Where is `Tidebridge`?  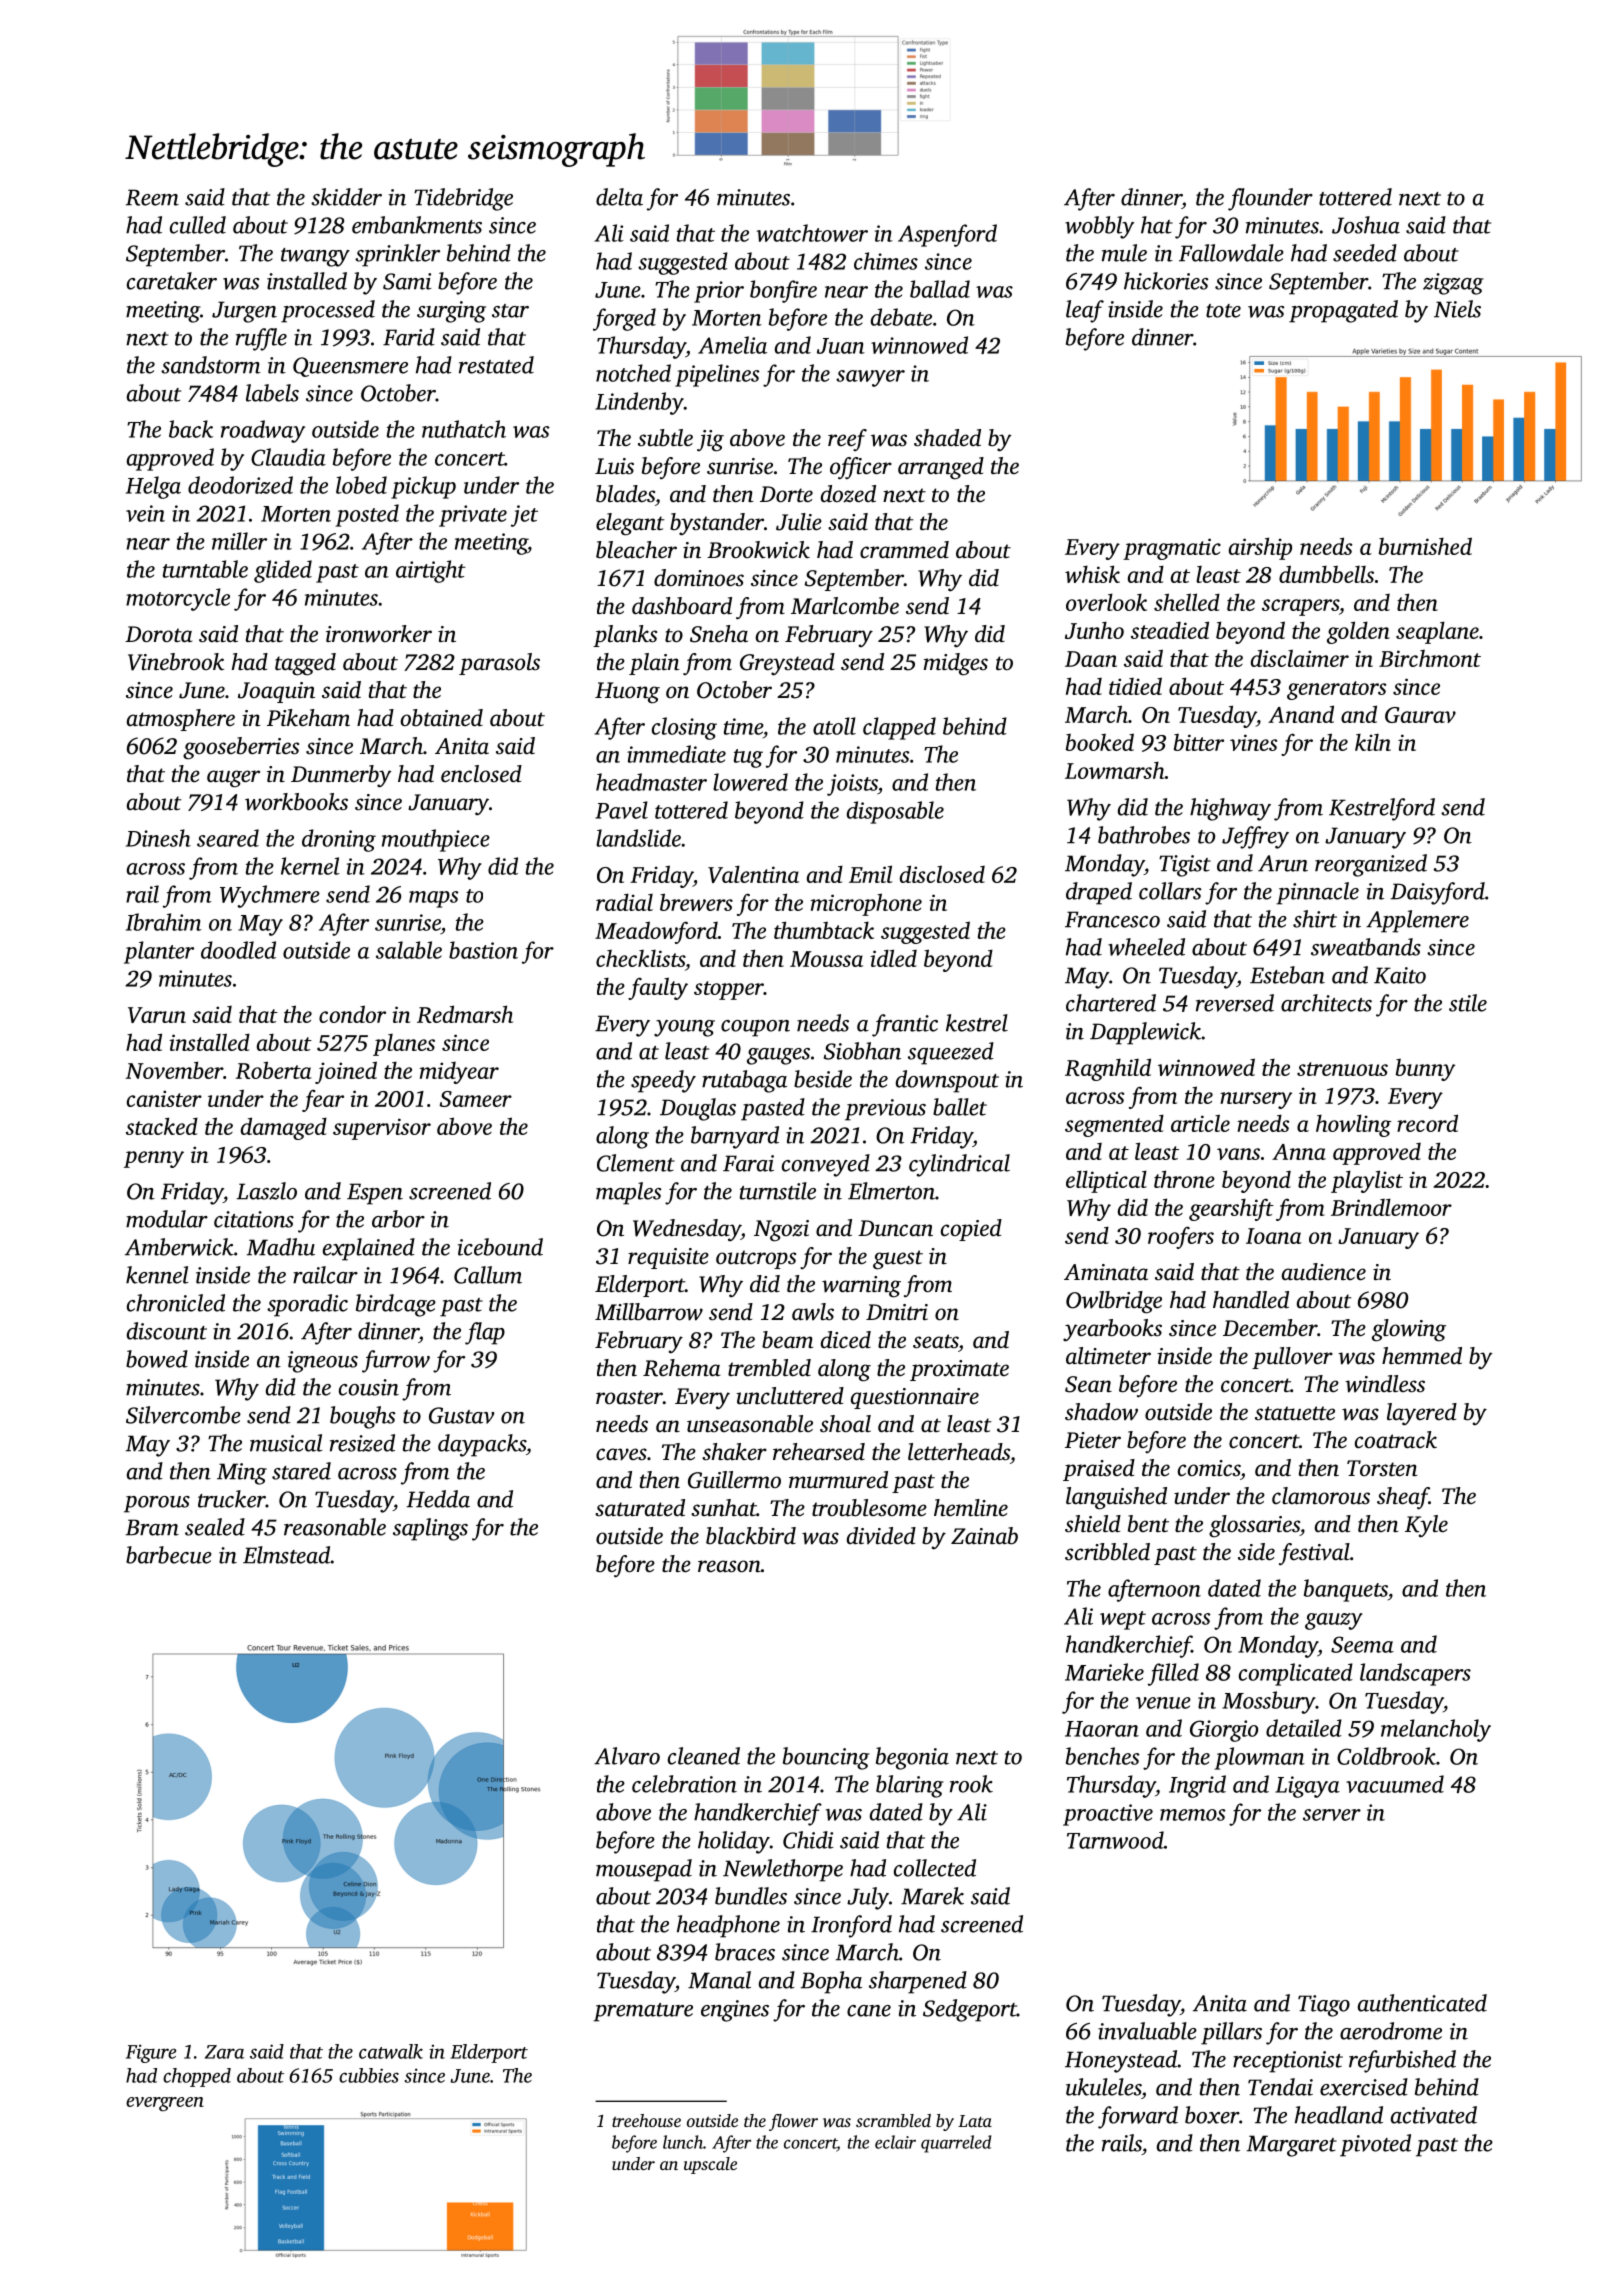 Tidebridge is located at coordinates (463, 199).
